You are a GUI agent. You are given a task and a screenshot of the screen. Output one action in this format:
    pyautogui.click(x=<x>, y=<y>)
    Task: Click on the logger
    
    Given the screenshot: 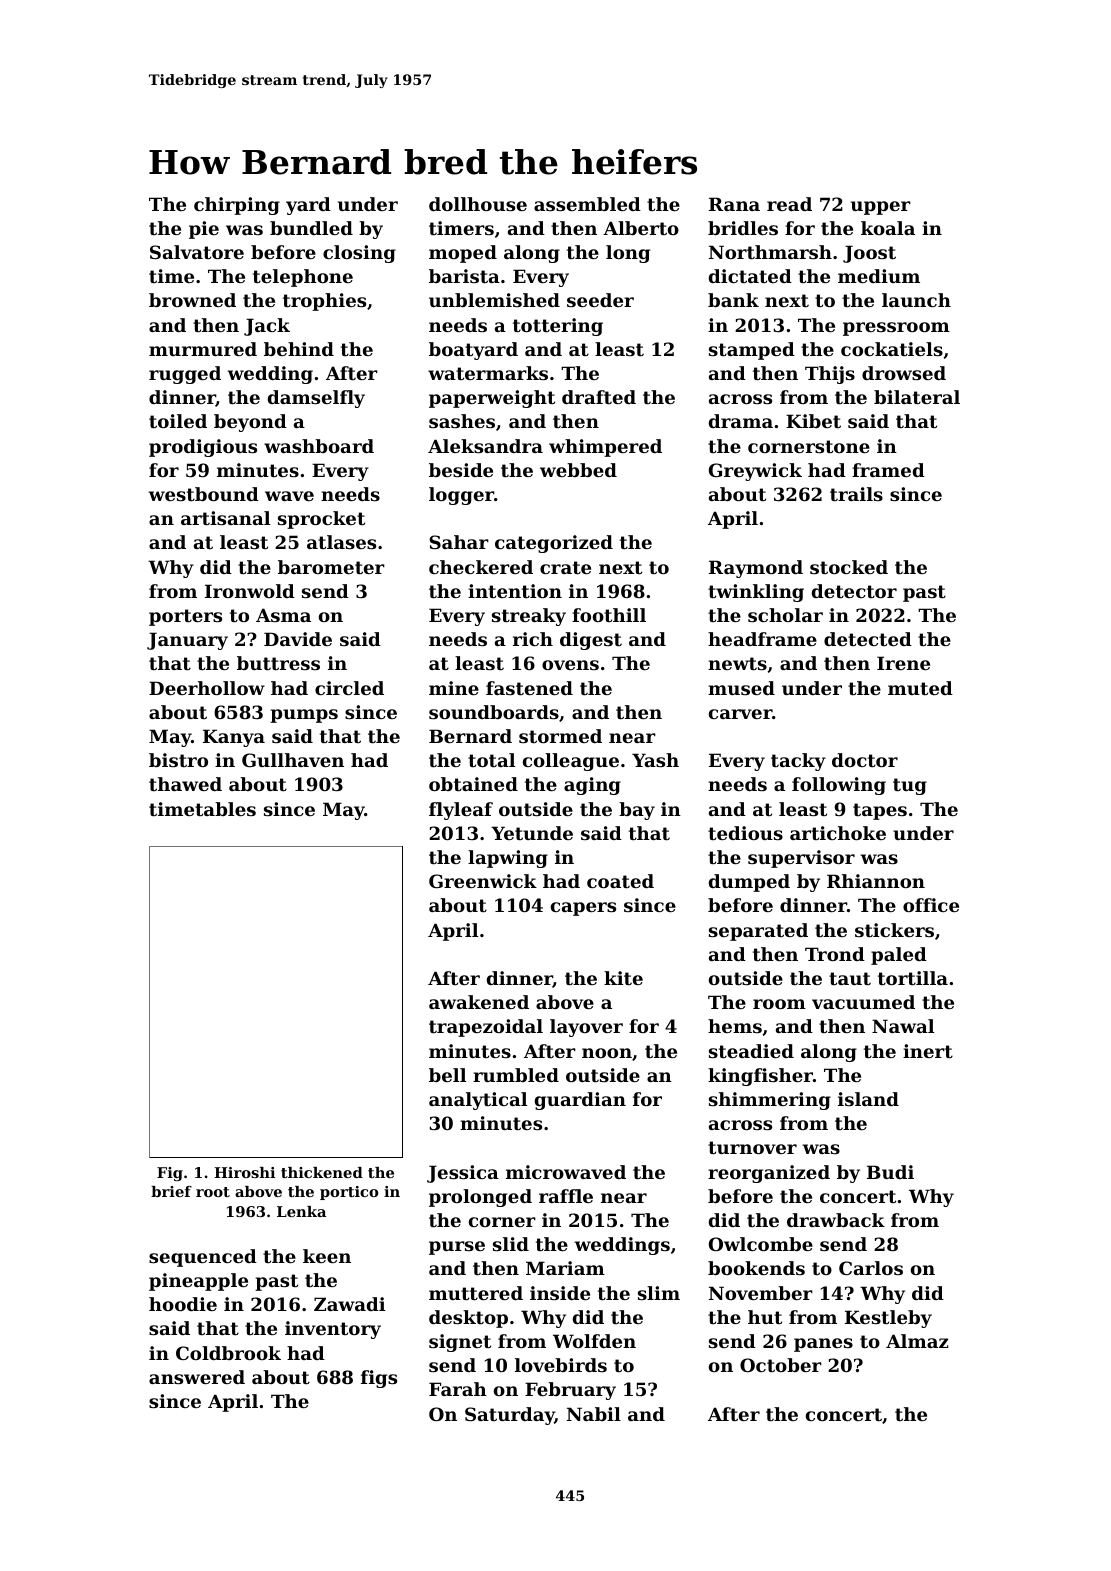 What is the action you would take?
    pyautogui.click(x=461, y=496)
